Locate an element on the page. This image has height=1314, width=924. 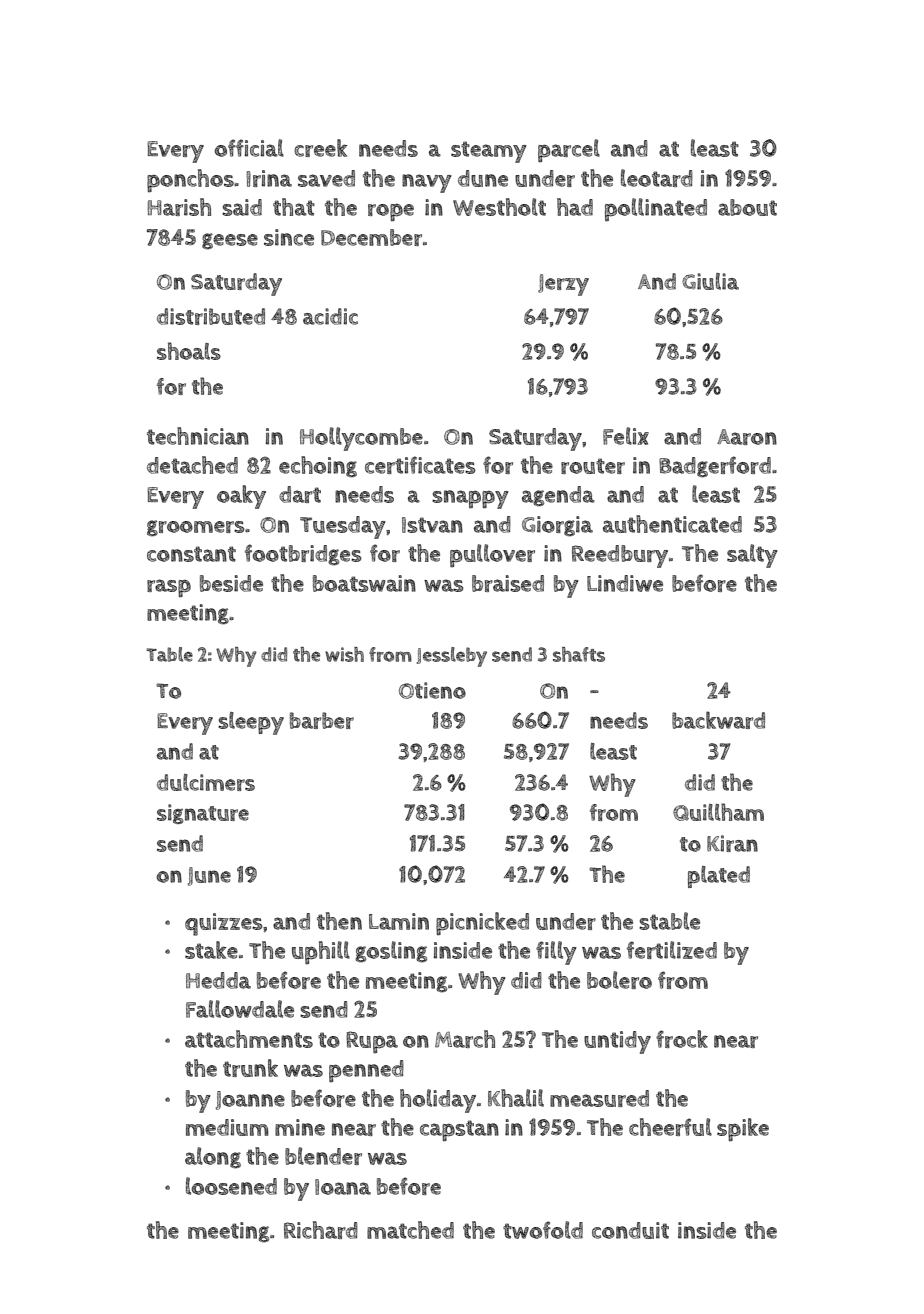
ponchos is located at coordinates (190, 180).
